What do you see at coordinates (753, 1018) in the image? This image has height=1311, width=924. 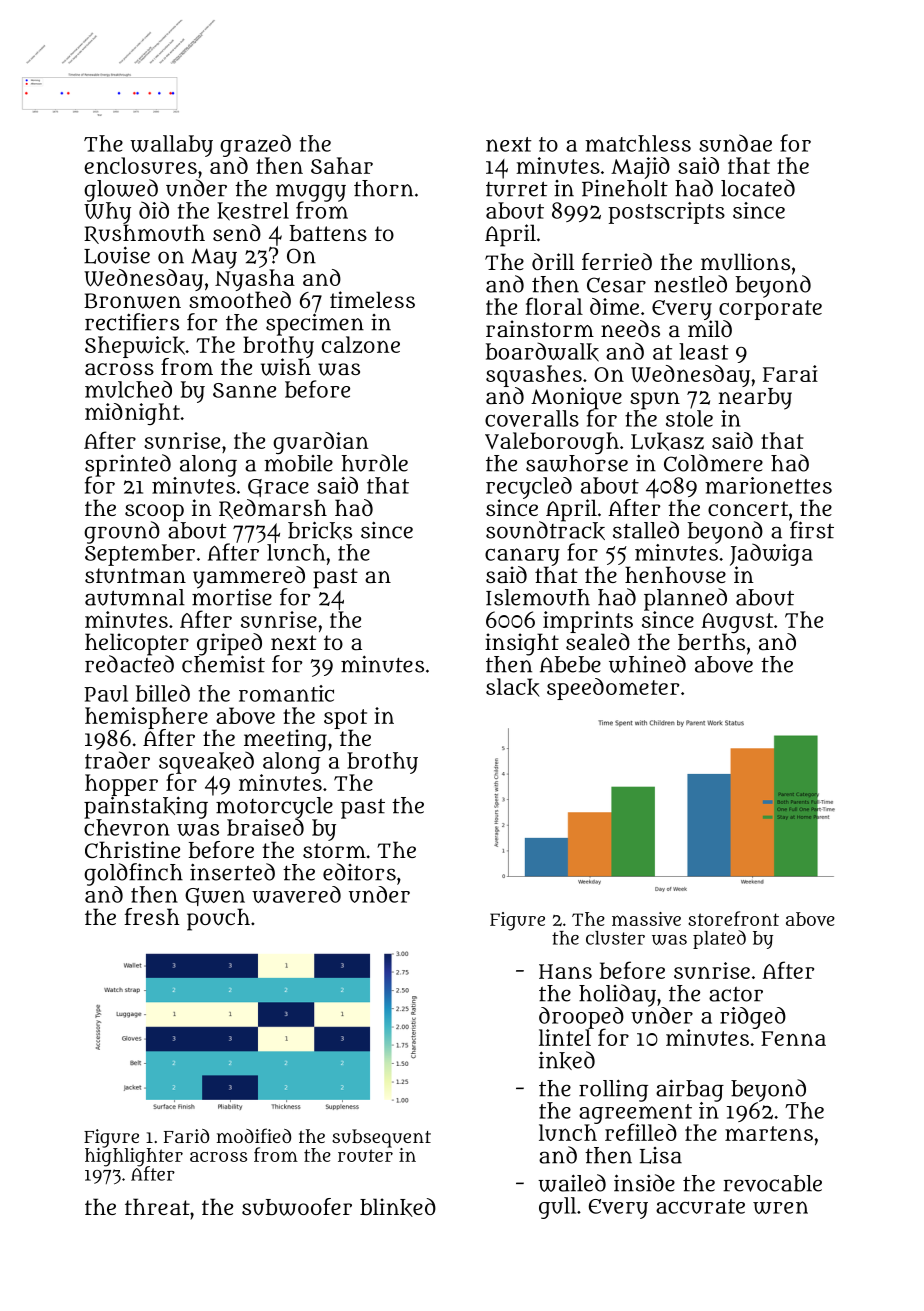 I see `ridged` at bounding box center [753, 1018].
